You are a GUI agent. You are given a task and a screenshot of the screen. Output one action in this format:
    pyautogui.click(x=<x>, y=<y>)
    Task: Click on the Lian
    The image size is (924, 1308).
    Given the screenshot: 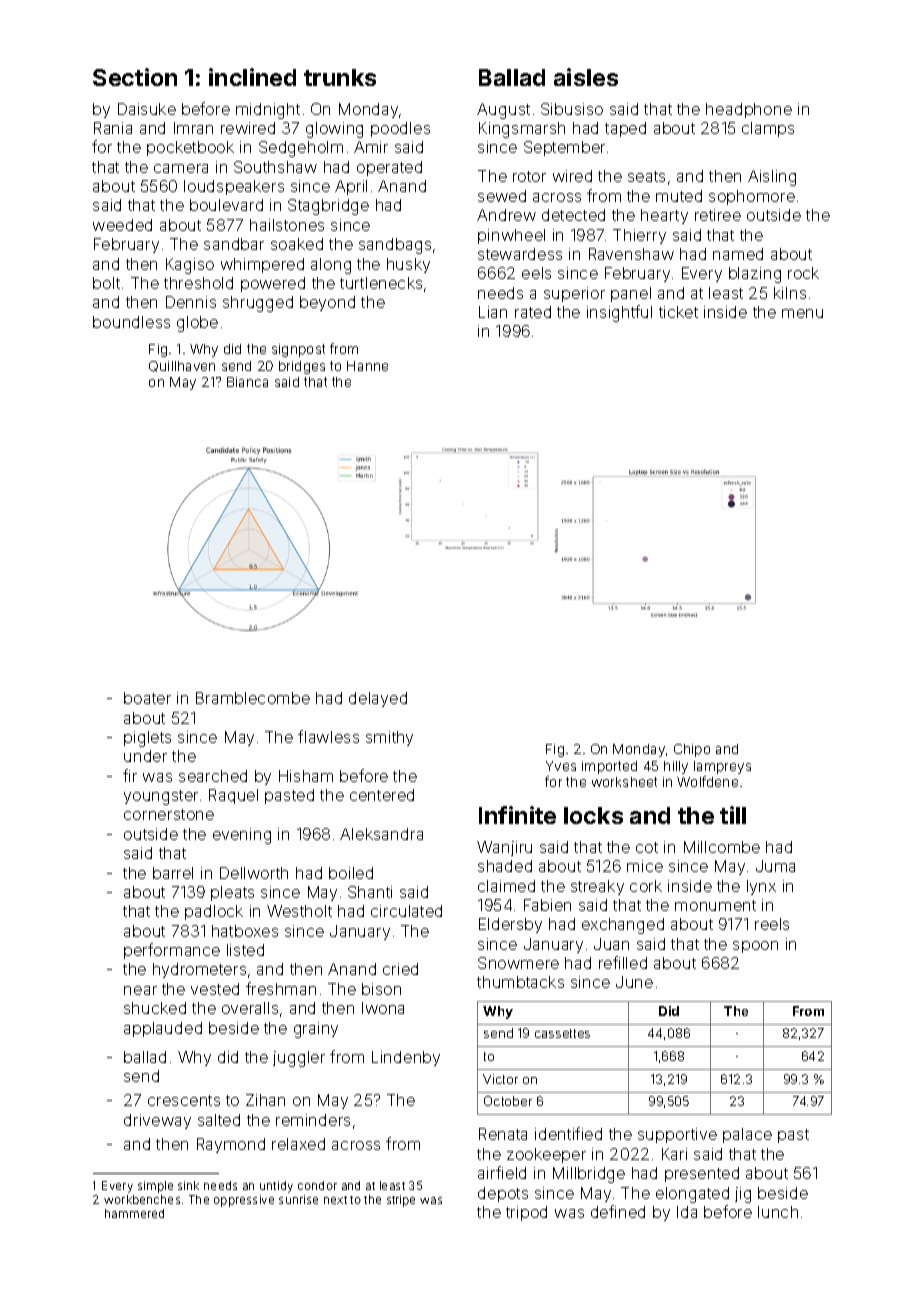 What is the action you would take?
    pyautogui.click(x=493, y=312)
